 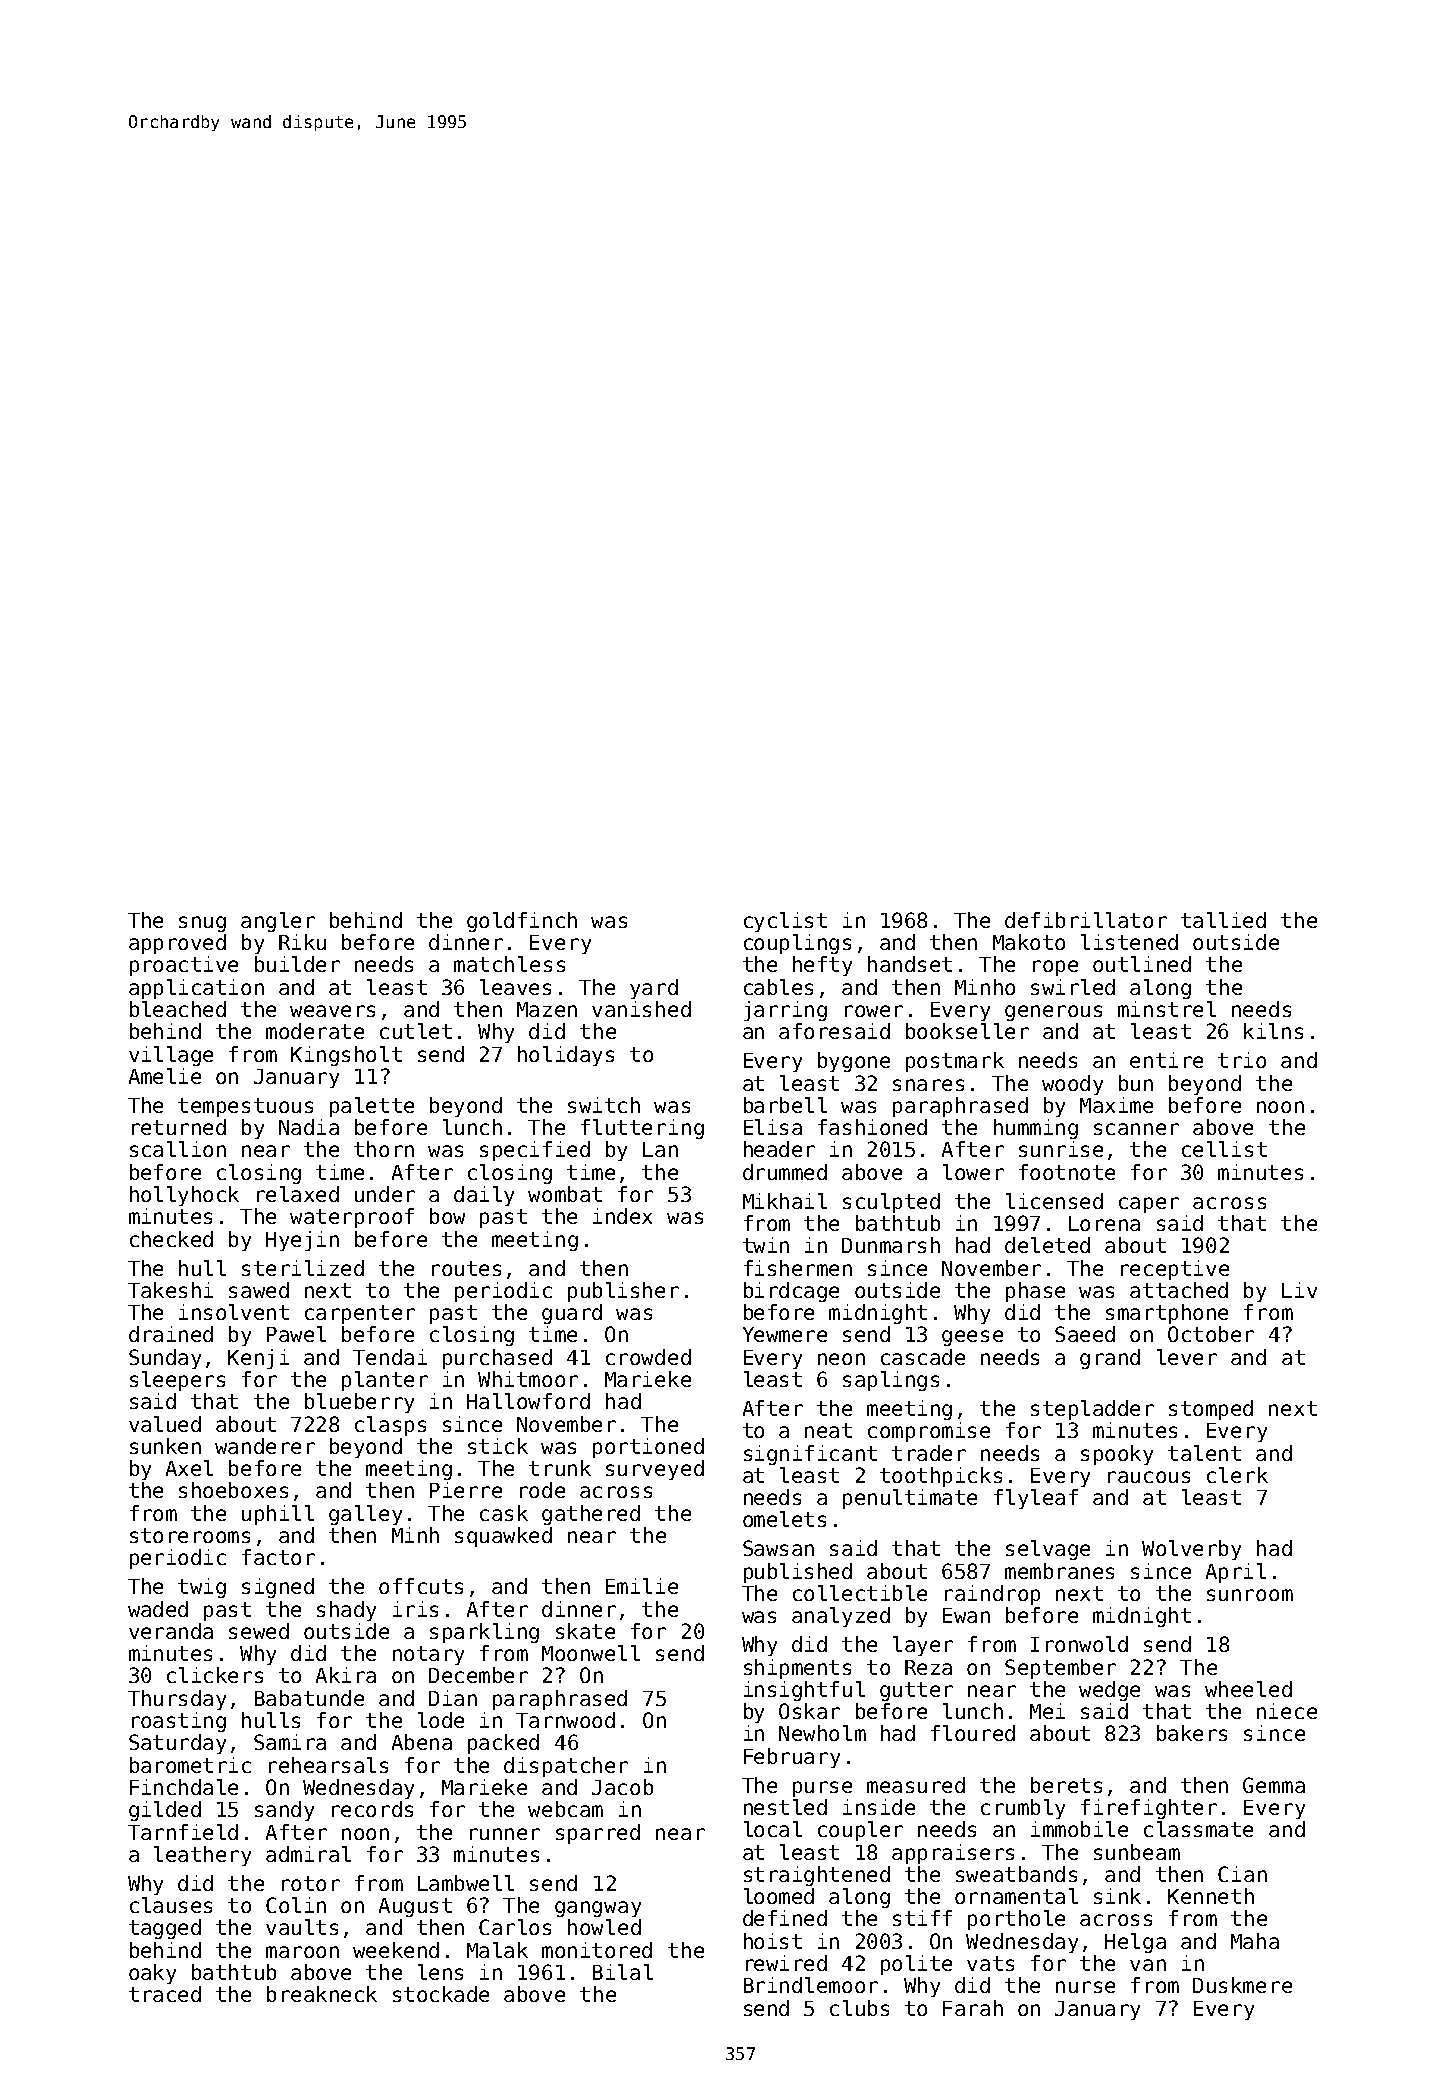 I want to click on webcam, so click(x=565, y=1809).
